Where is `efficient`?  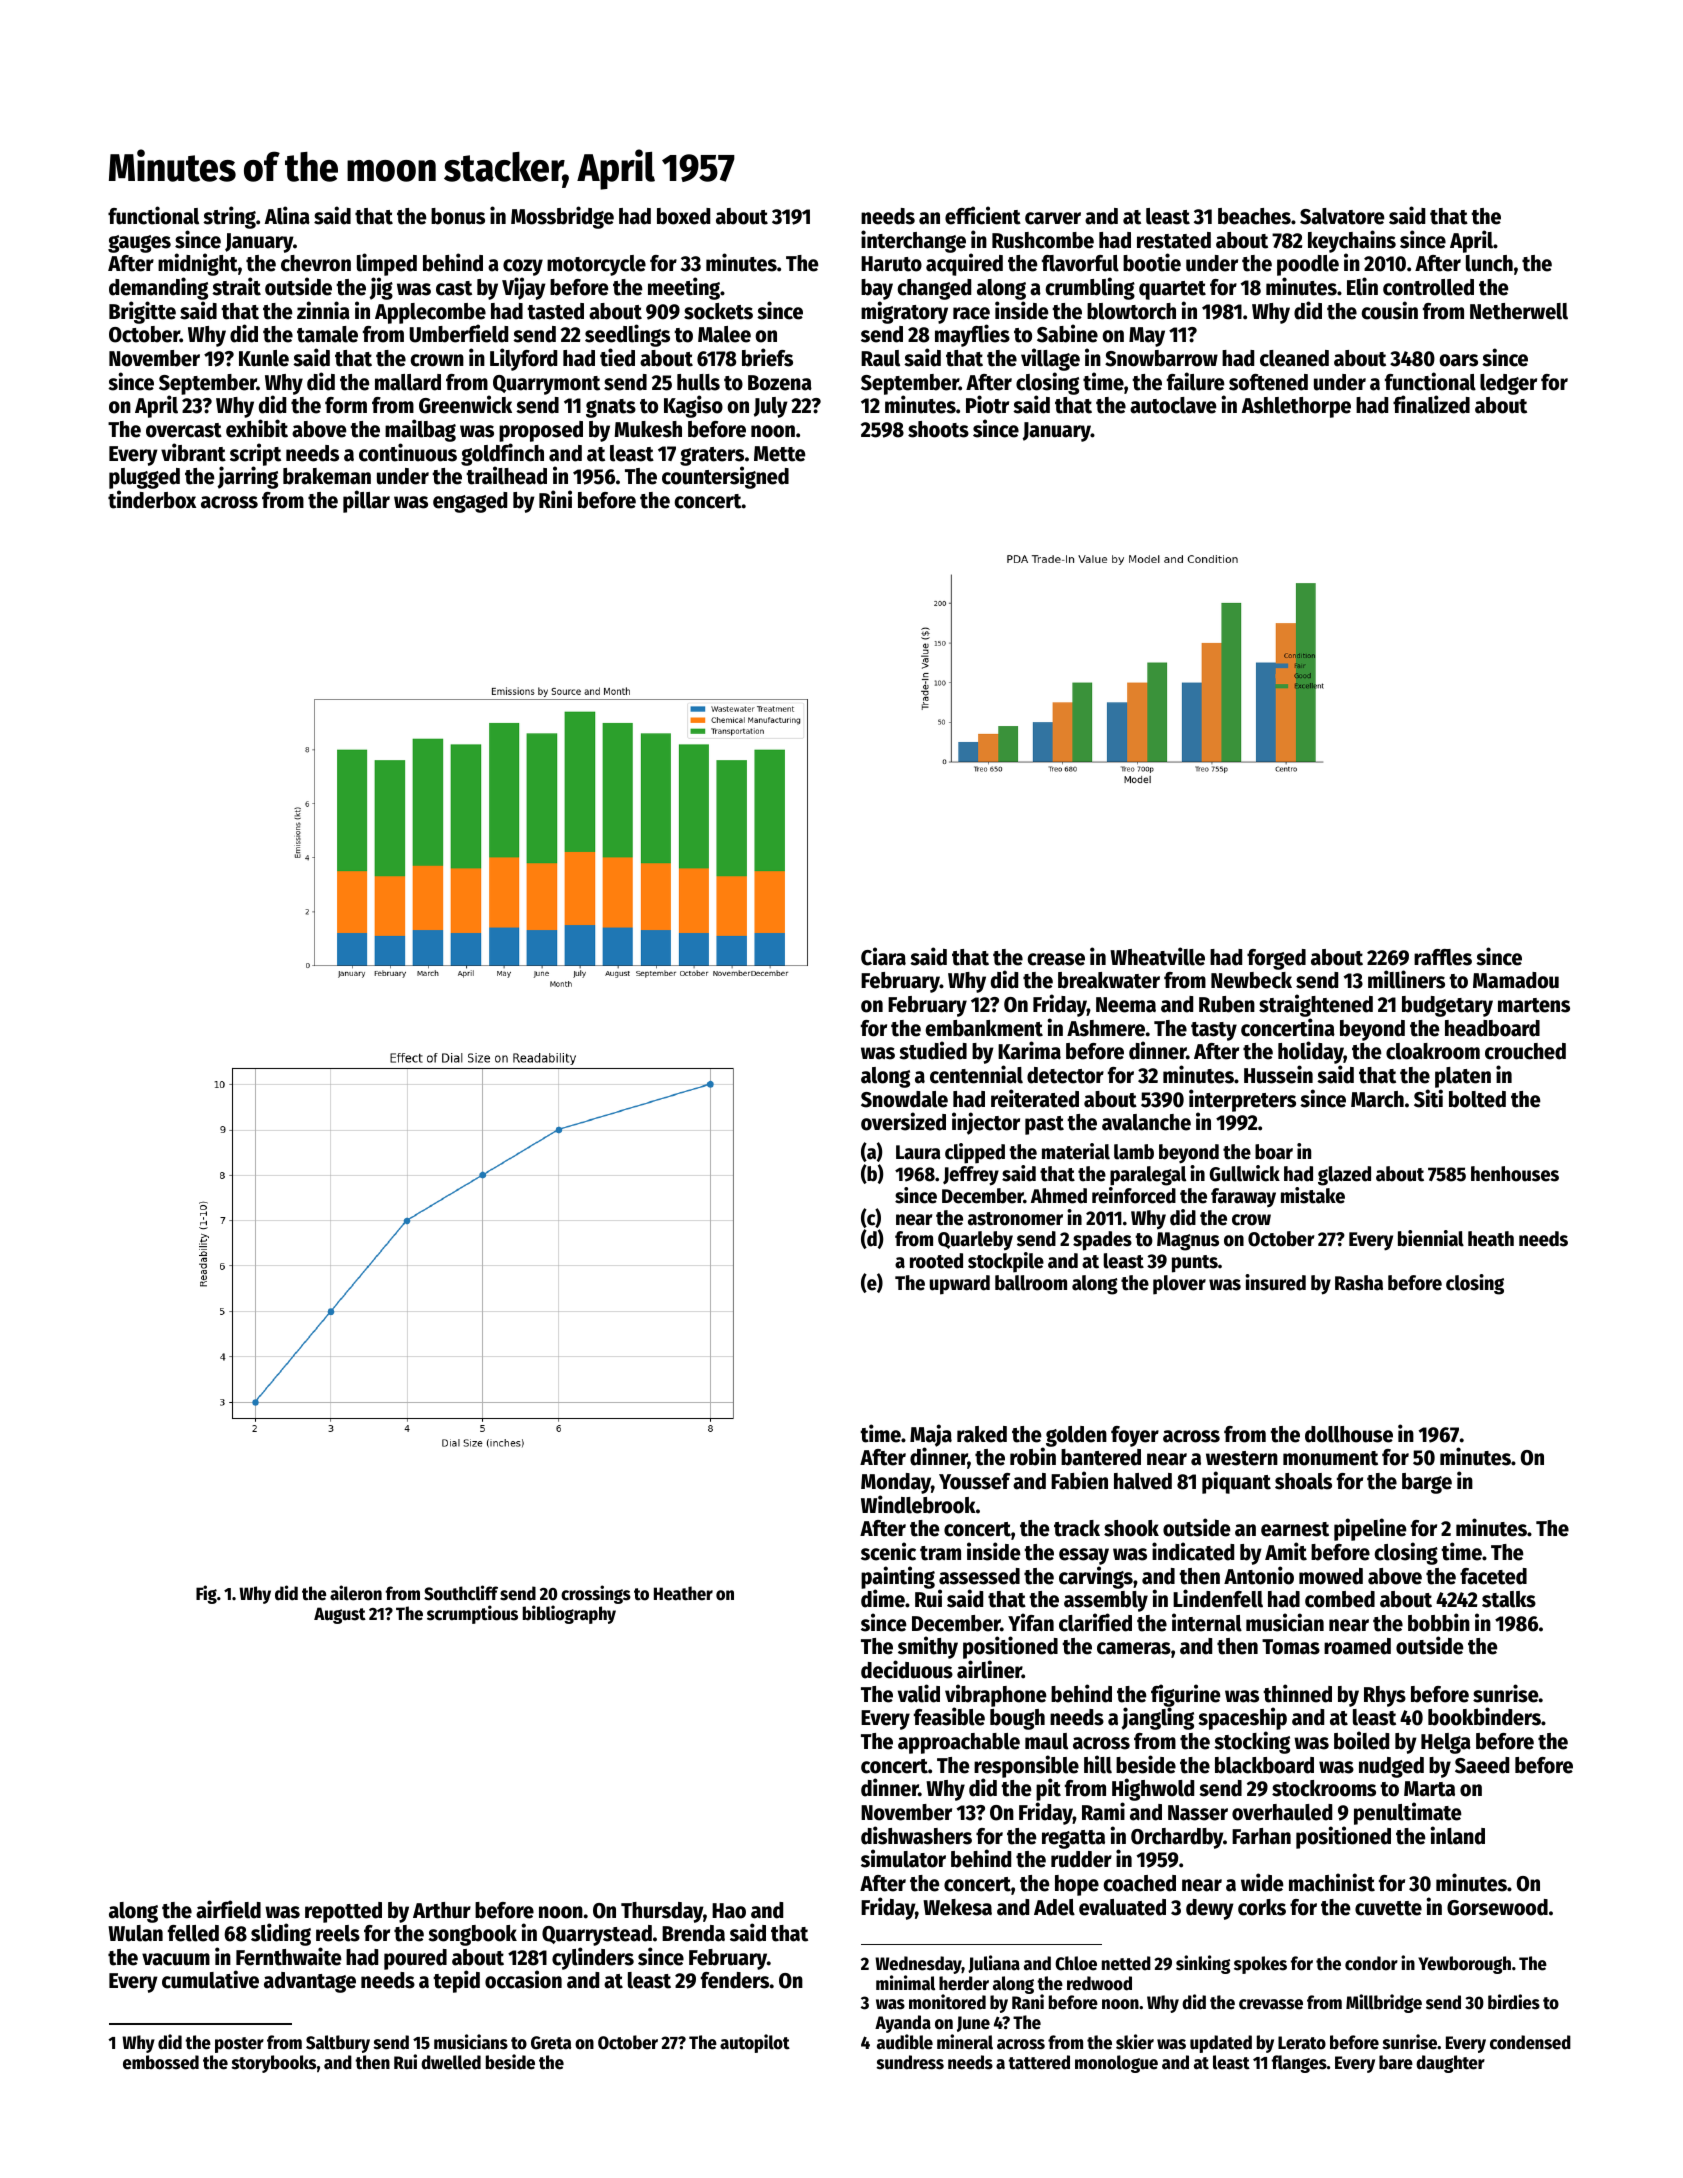
efficient is located at coordinates (983, 215).
